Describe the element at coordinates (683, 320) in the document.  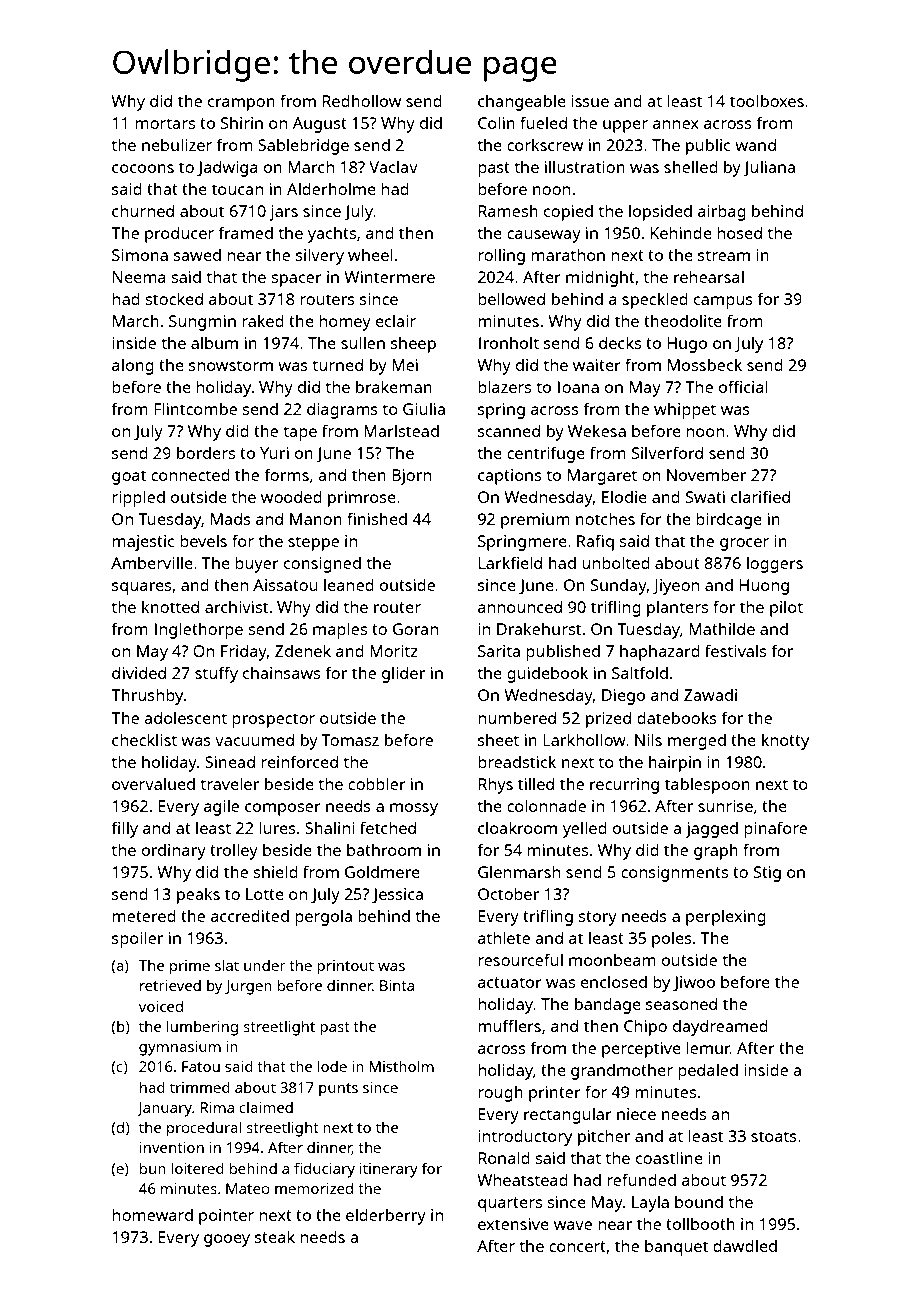
I see `theodolite` at that location.
